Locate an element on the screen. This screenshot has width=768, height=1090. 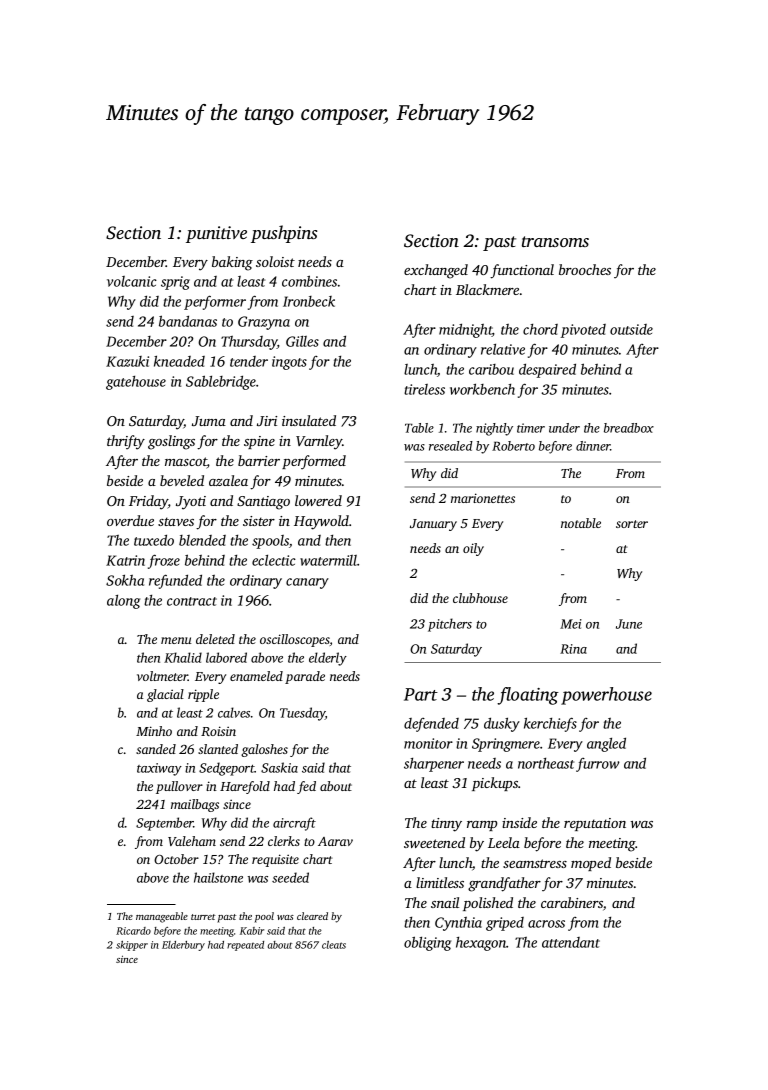
parade is located at coordinates (305, 677).
